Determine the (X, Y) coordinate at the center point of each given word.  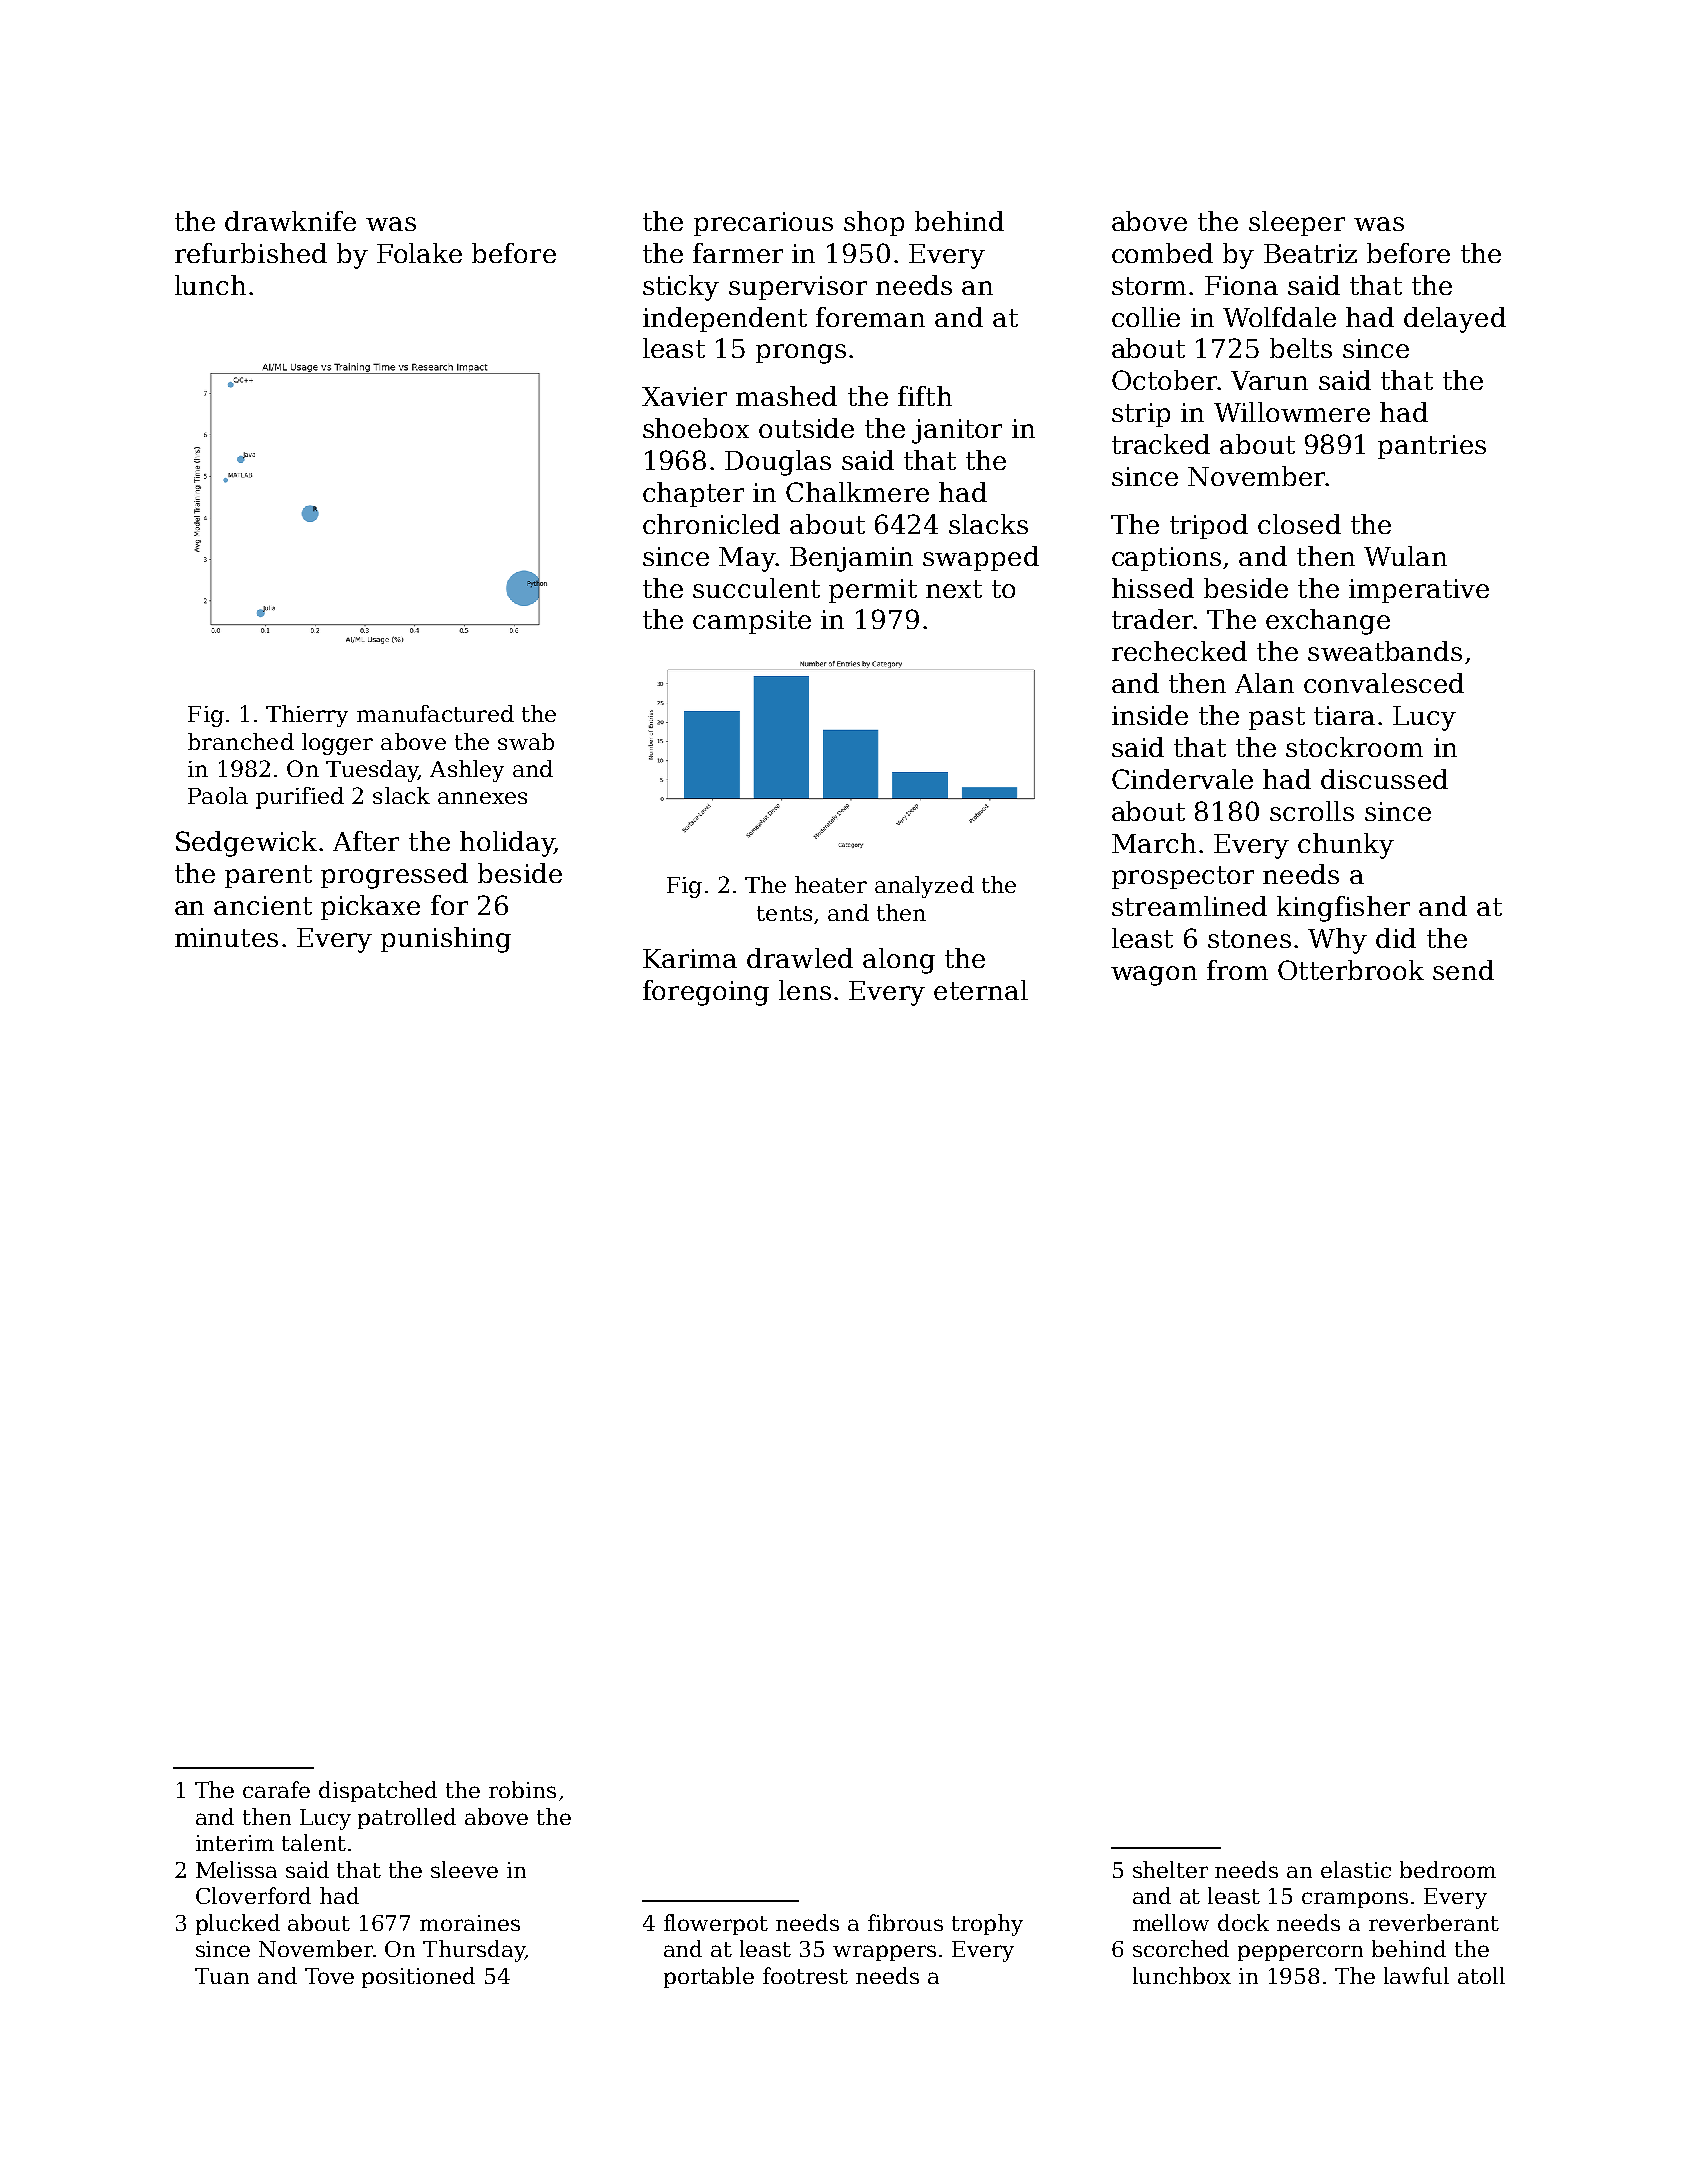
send (1463, 970)
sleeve (464, 1869)
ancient (263, 905)
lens (805, 990)
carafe (276, 1789)
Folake (419, 253)
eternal (981, 990)
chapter (693, 494)
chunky (1346, 846)
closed (1299, 524)
